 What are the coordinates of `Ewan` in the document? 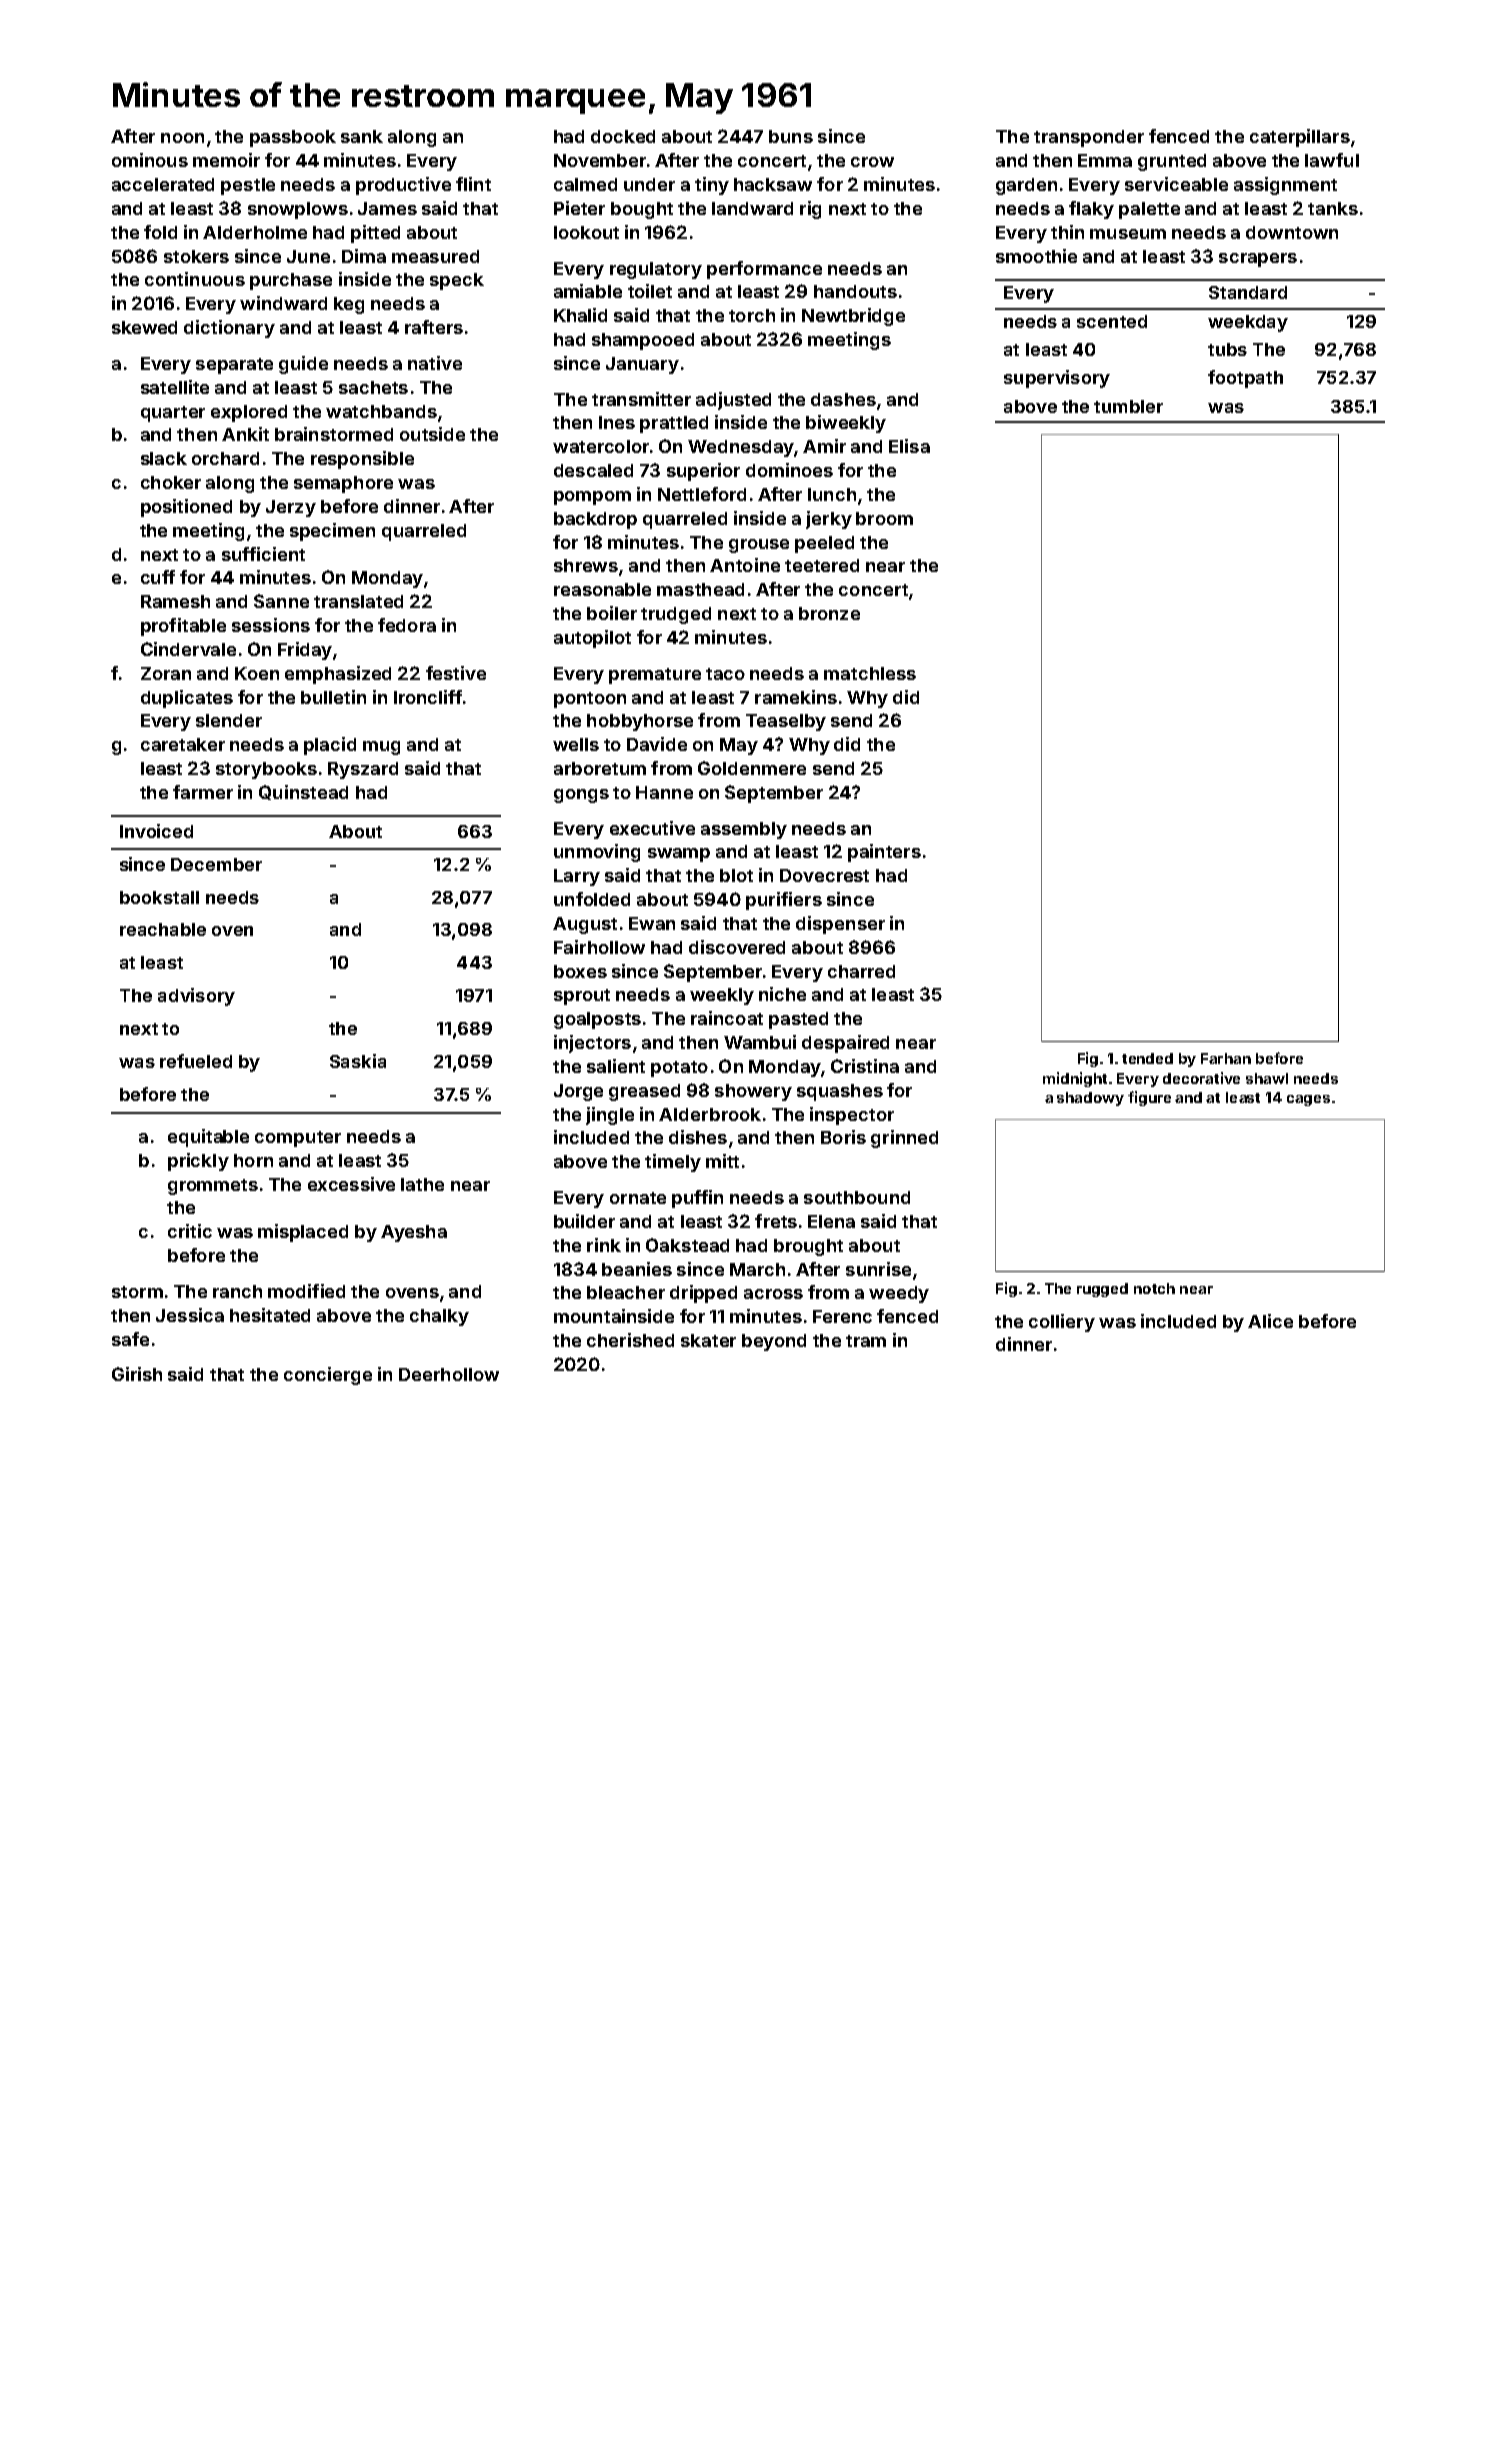 It's located at (652, 923).
